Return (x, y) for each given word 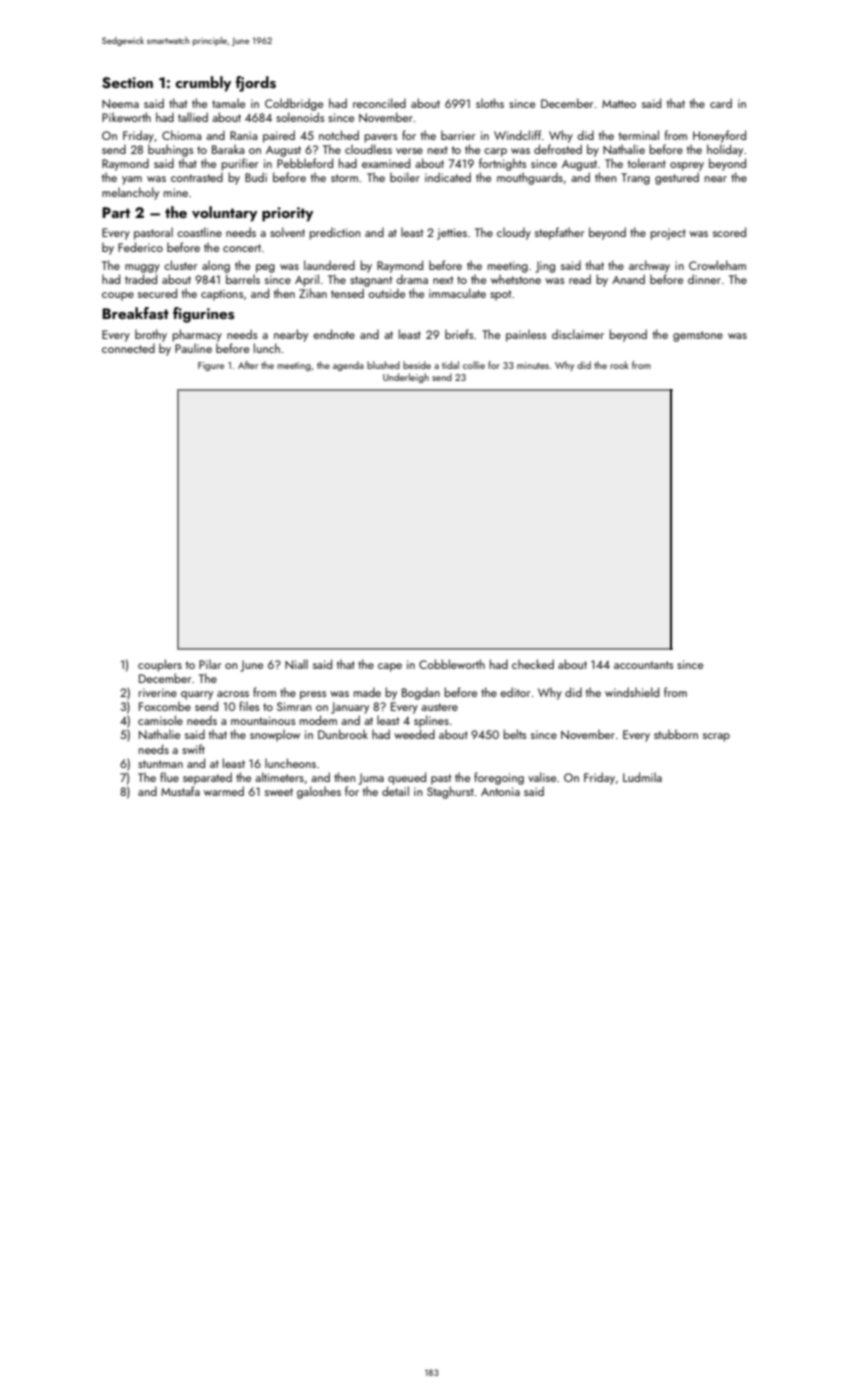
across (233, 694)
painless (526, 335)
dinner (704, 279)
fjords (256, 84)
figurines (203, 315)
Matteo (619, 104)
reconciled (379, 103)
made (367, 692)
